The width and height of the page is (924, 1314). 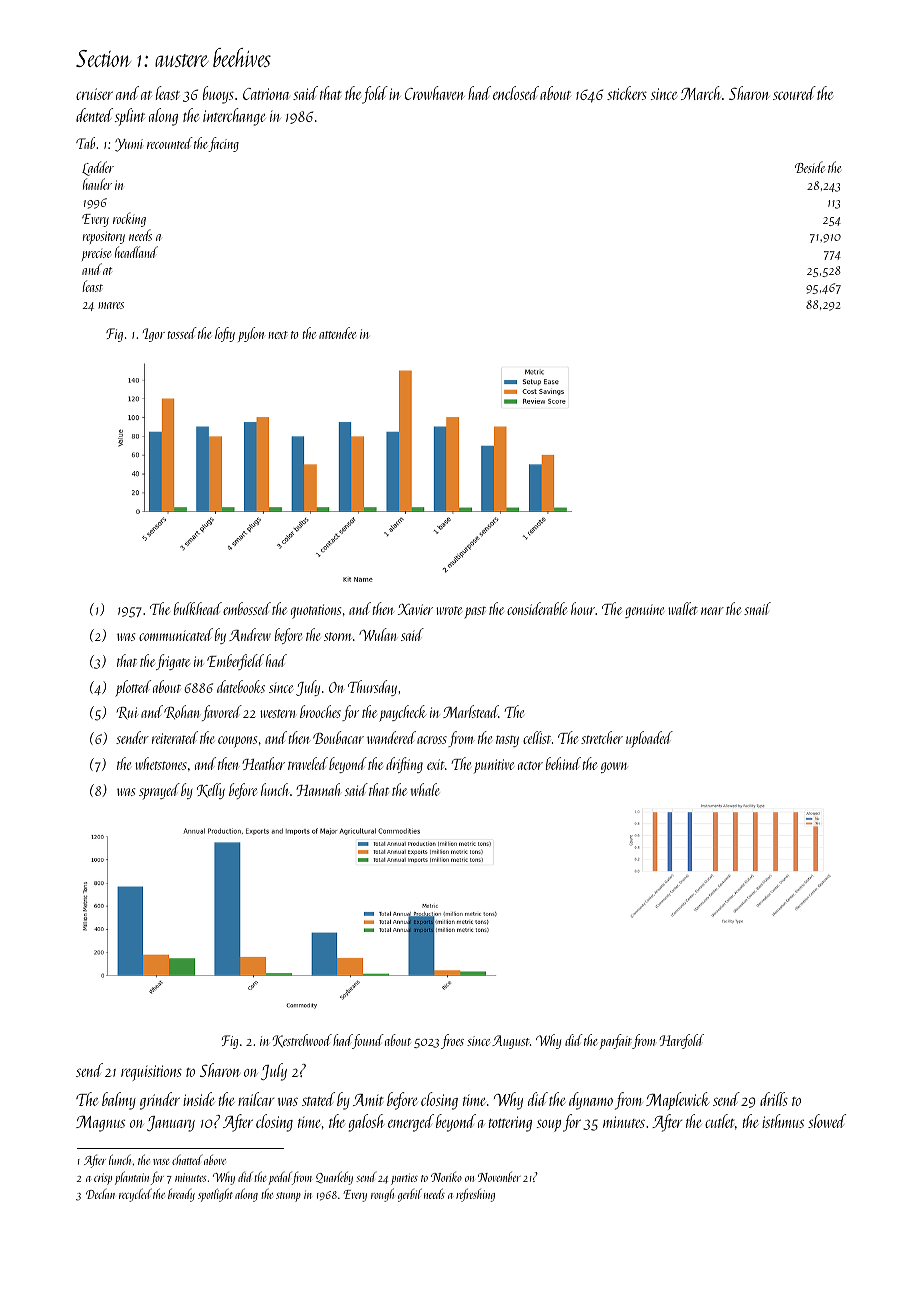 What do you see at coordinates (100, 1124) in the page?
I see `Magnus` at bounding box center [100, 1124].
